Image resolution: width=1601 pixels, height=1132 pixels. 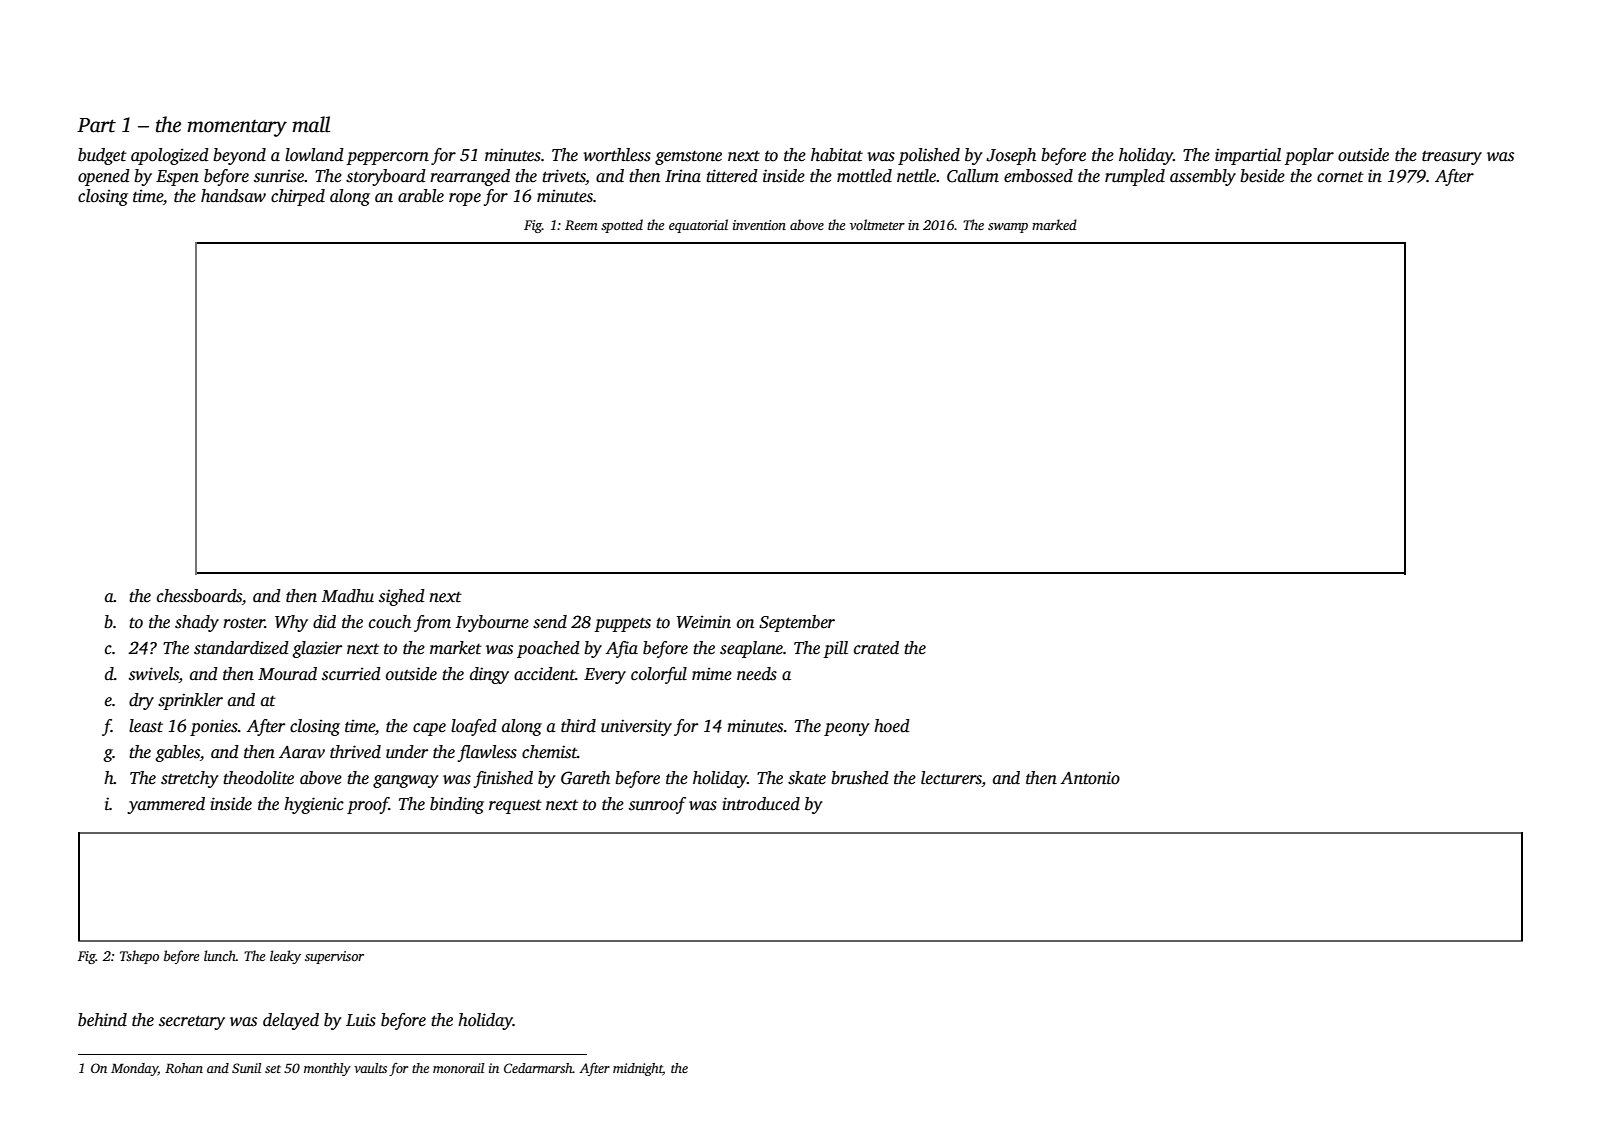 What do you see at coordinates (348, 596) in the document?
I see `Madhu` at bounding box center [348, 596].
